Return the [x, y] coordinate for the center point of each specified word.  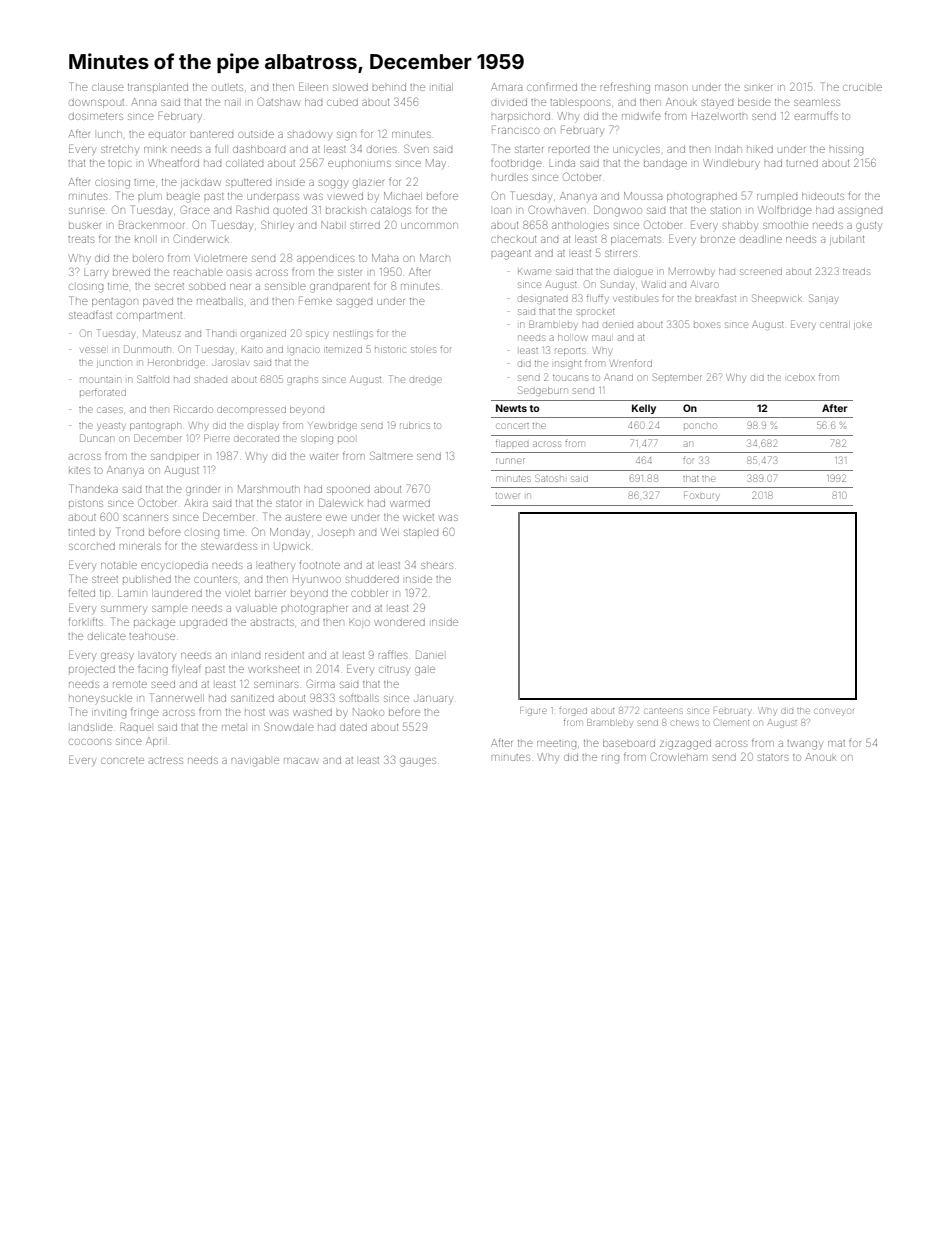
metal [233, 727]
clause [108, 87]
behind [389, 88]
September [677, 377]
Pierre [217, 438]
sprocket [596, 312]
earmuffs [816, 115]
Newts [511, 408]
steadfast [90, 314]
